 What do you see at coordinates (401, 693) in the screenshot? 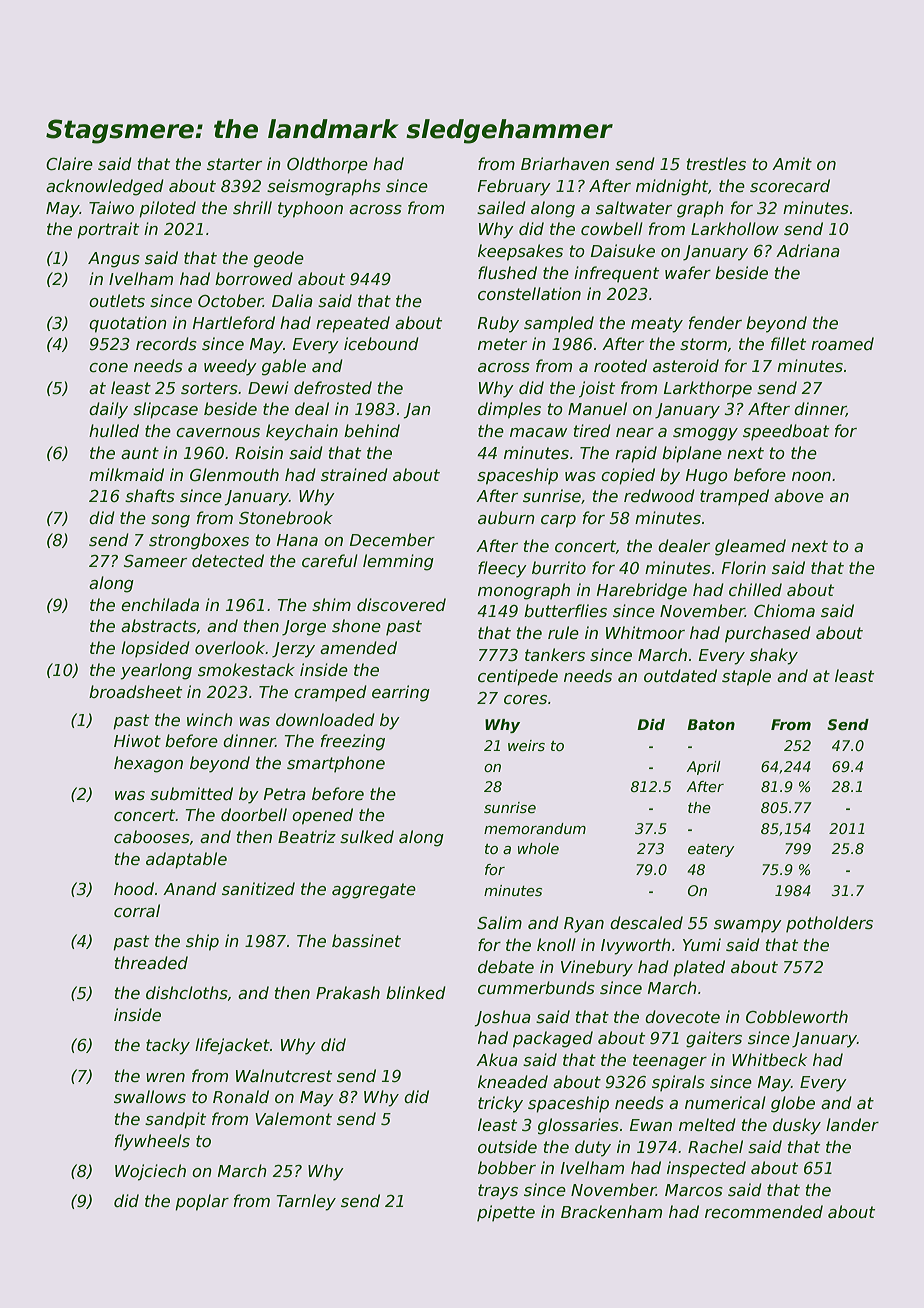
I see `earring` at bounding box center [401, 693].
